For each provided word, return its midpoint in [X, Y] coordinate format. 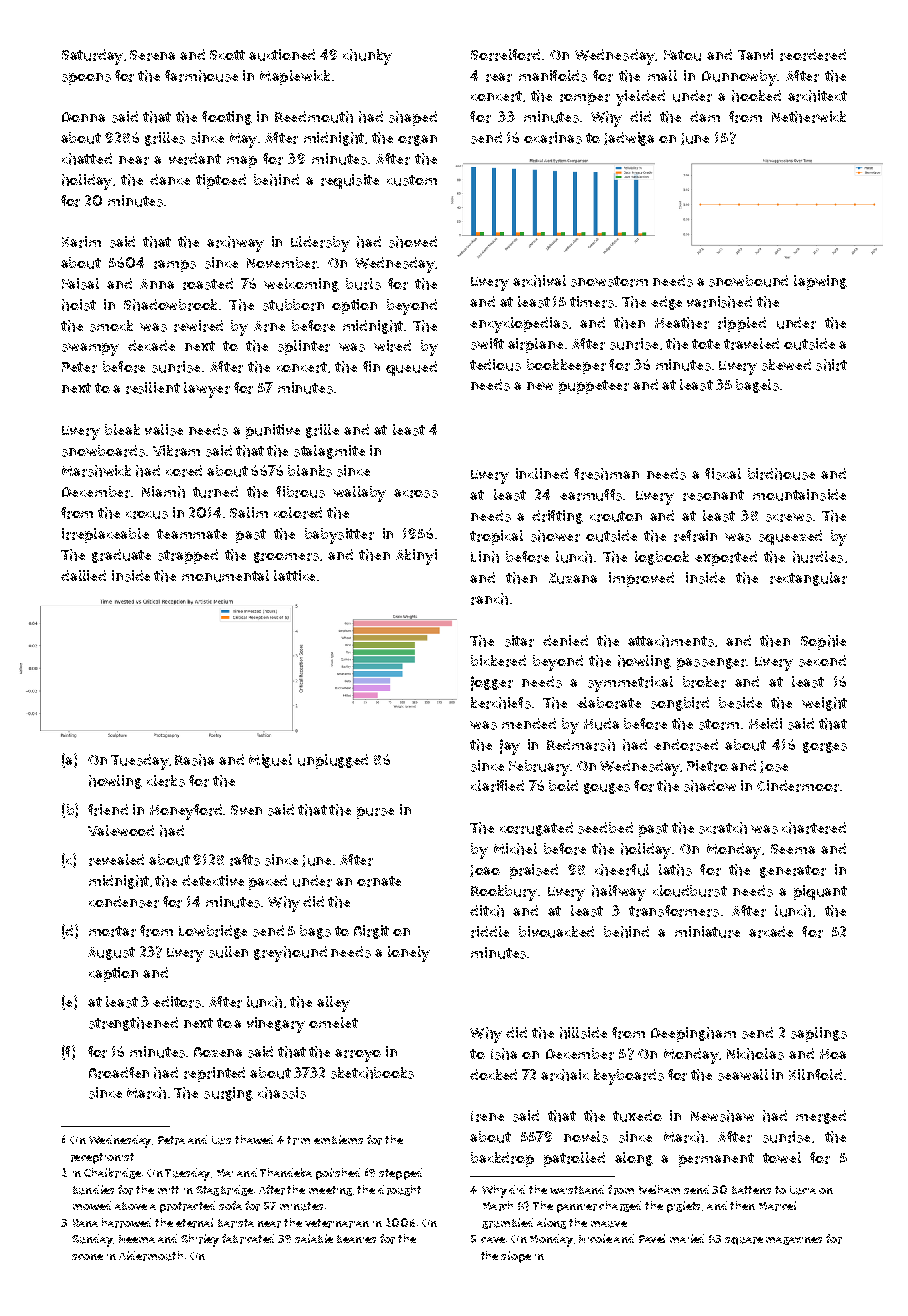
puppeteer [594, 387]
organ [417, 140]
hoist [79, 305]
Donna [83, 117]
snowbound [748, 281]
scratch [723, 828]
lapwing [820, 282]
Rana [85, 1223]
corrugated [536, 829]
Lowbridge [213, 932]
